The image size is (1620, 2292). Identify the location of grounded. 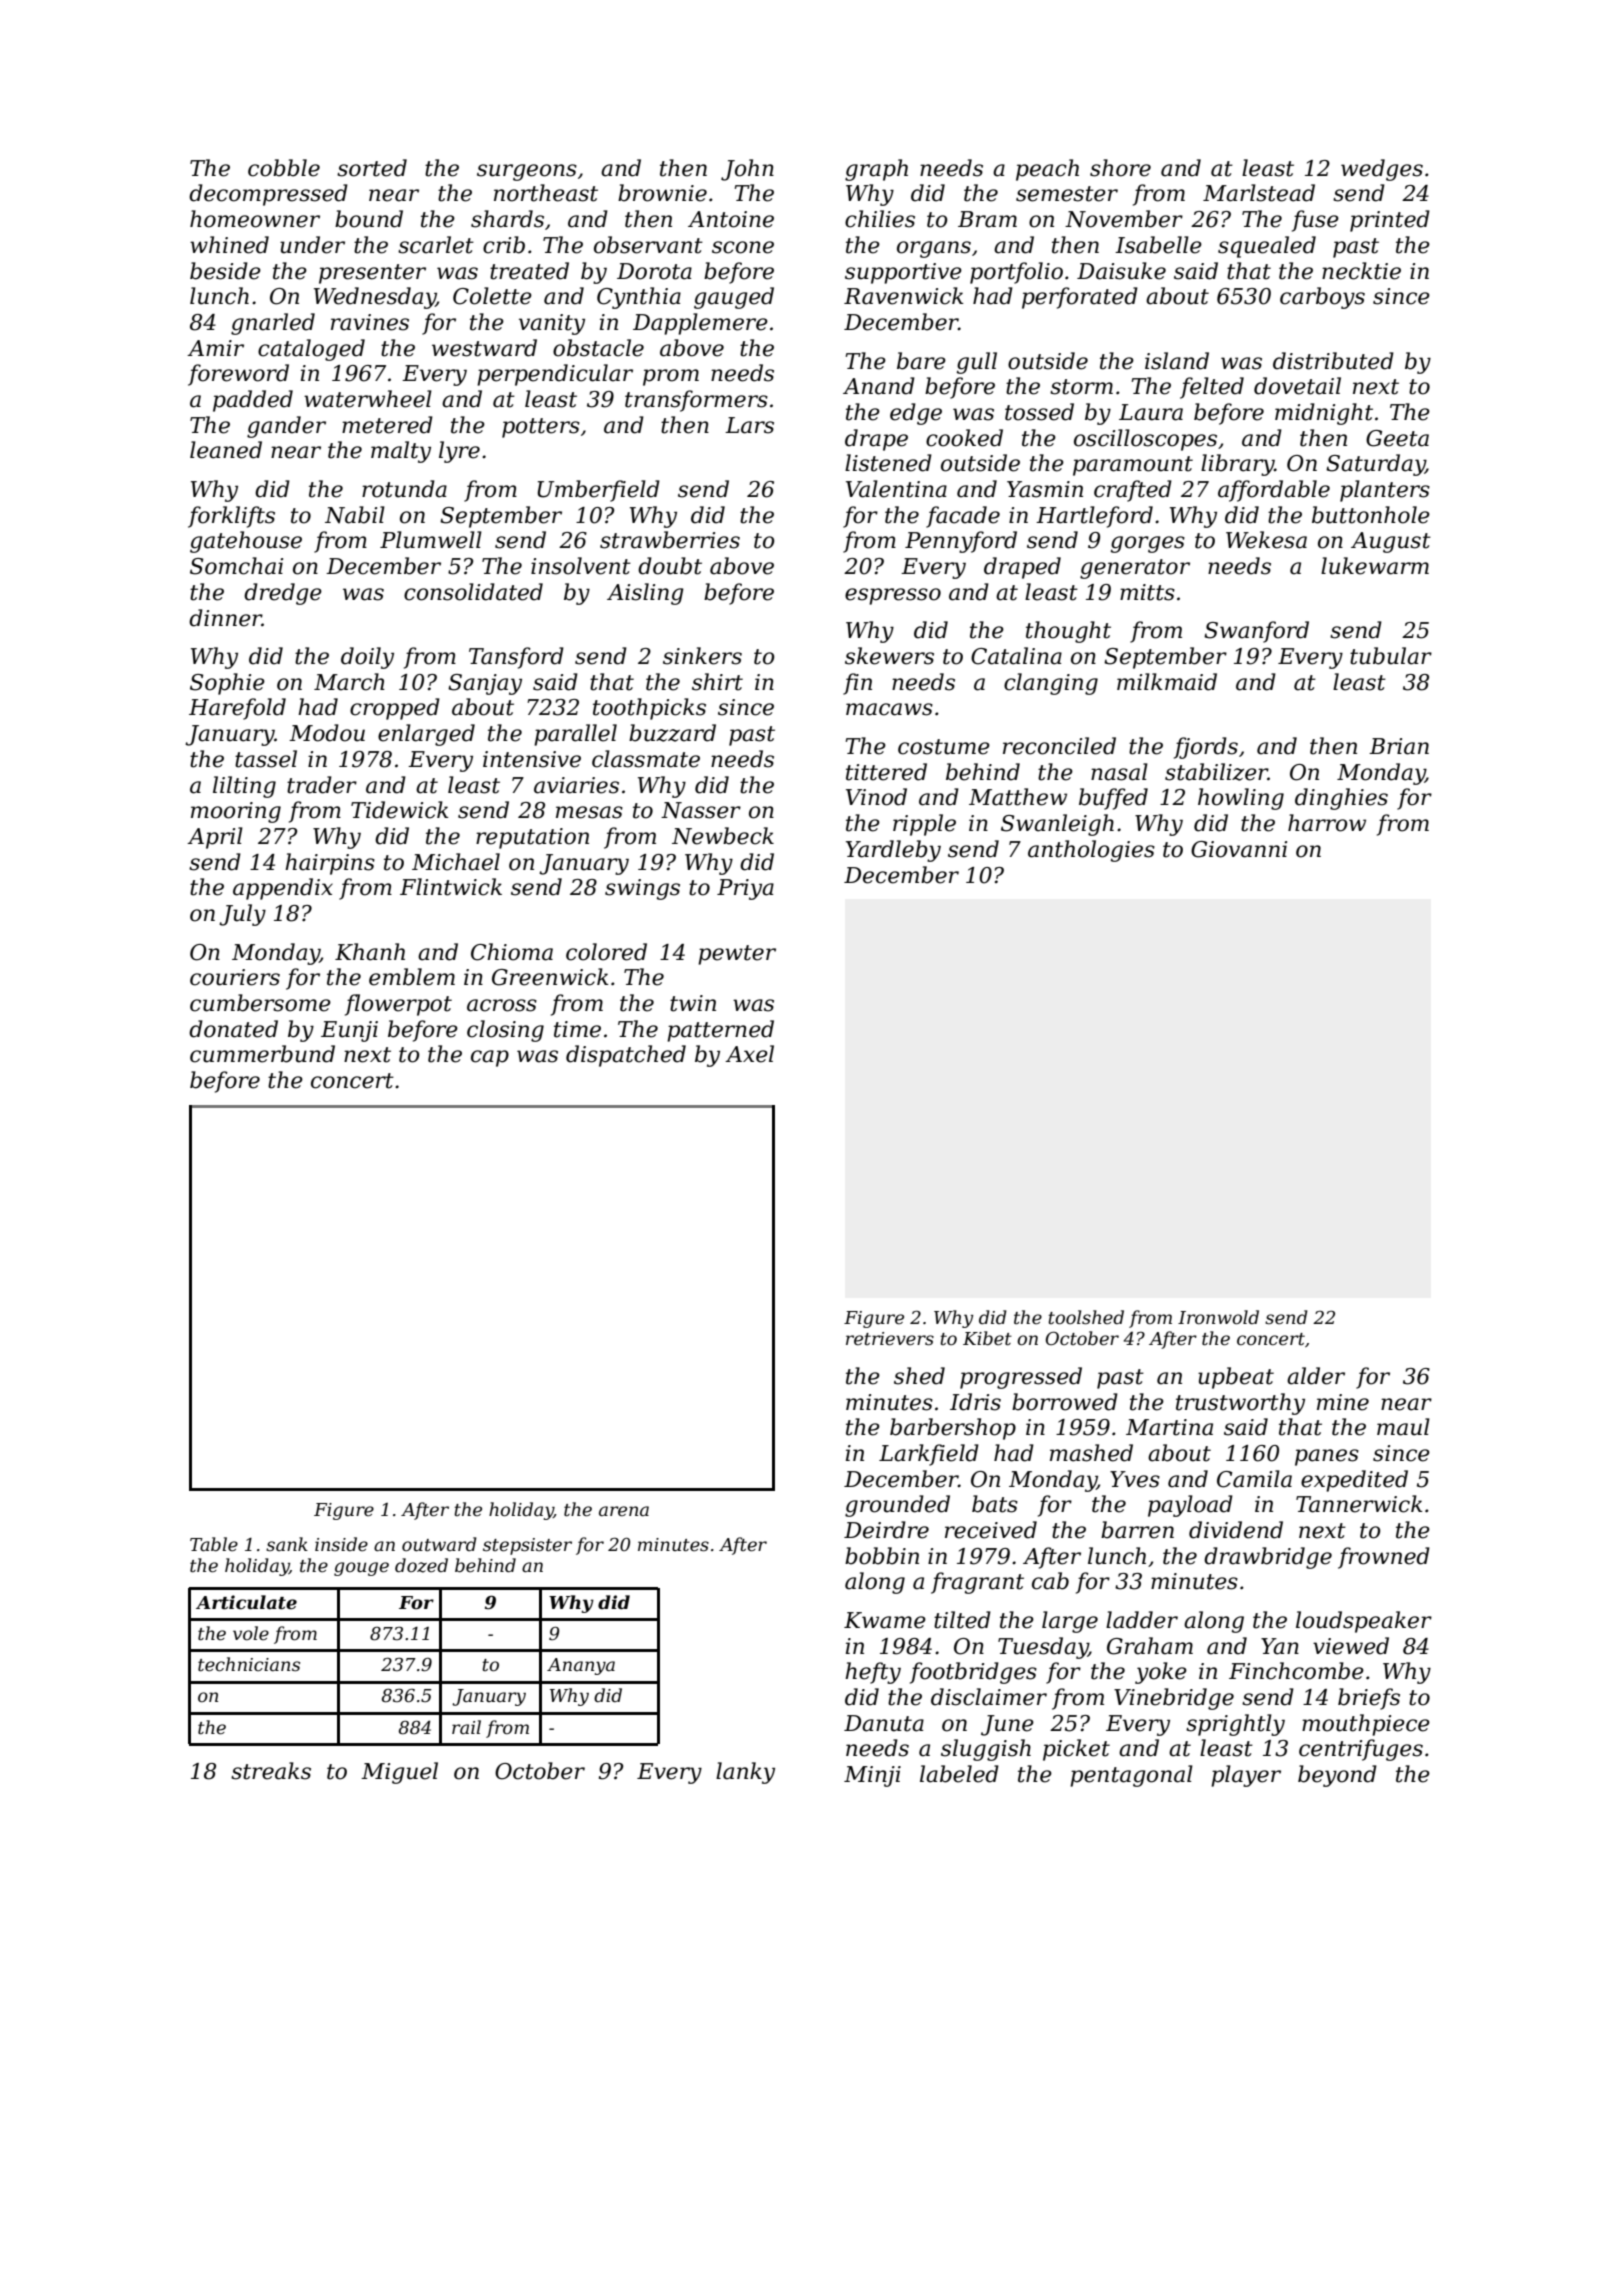
(897, 1506).
